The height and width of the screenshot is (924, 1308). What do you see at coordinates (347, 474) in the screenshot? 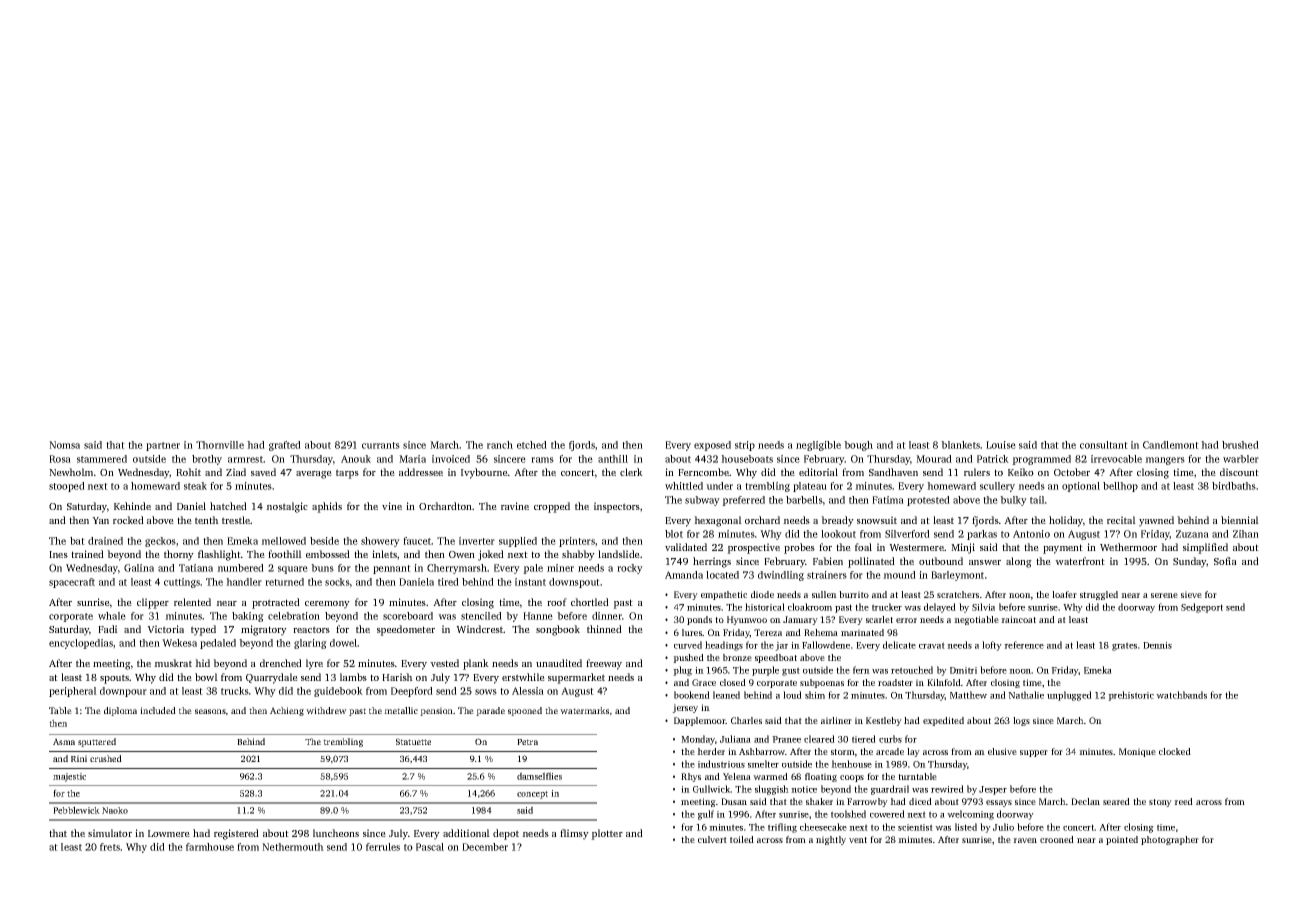
I see `tarps` at bounding box center [347, 474].
